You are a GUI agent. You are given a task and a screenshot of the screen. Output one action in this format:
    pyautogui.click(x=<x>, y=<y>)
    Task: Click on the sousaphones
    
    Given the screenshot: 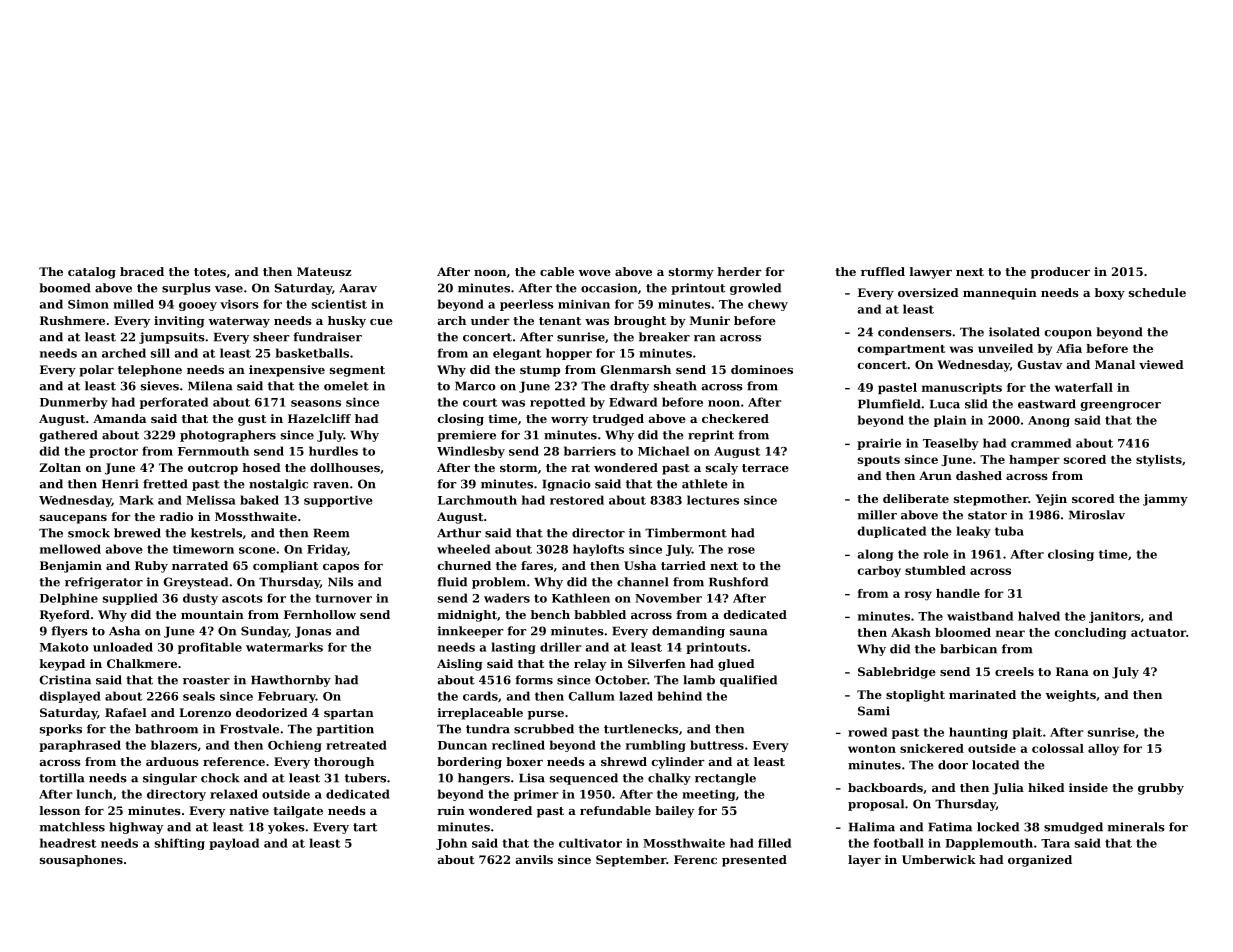 What is the action you would take?
    pyautogui.click(x=81, y=861)
